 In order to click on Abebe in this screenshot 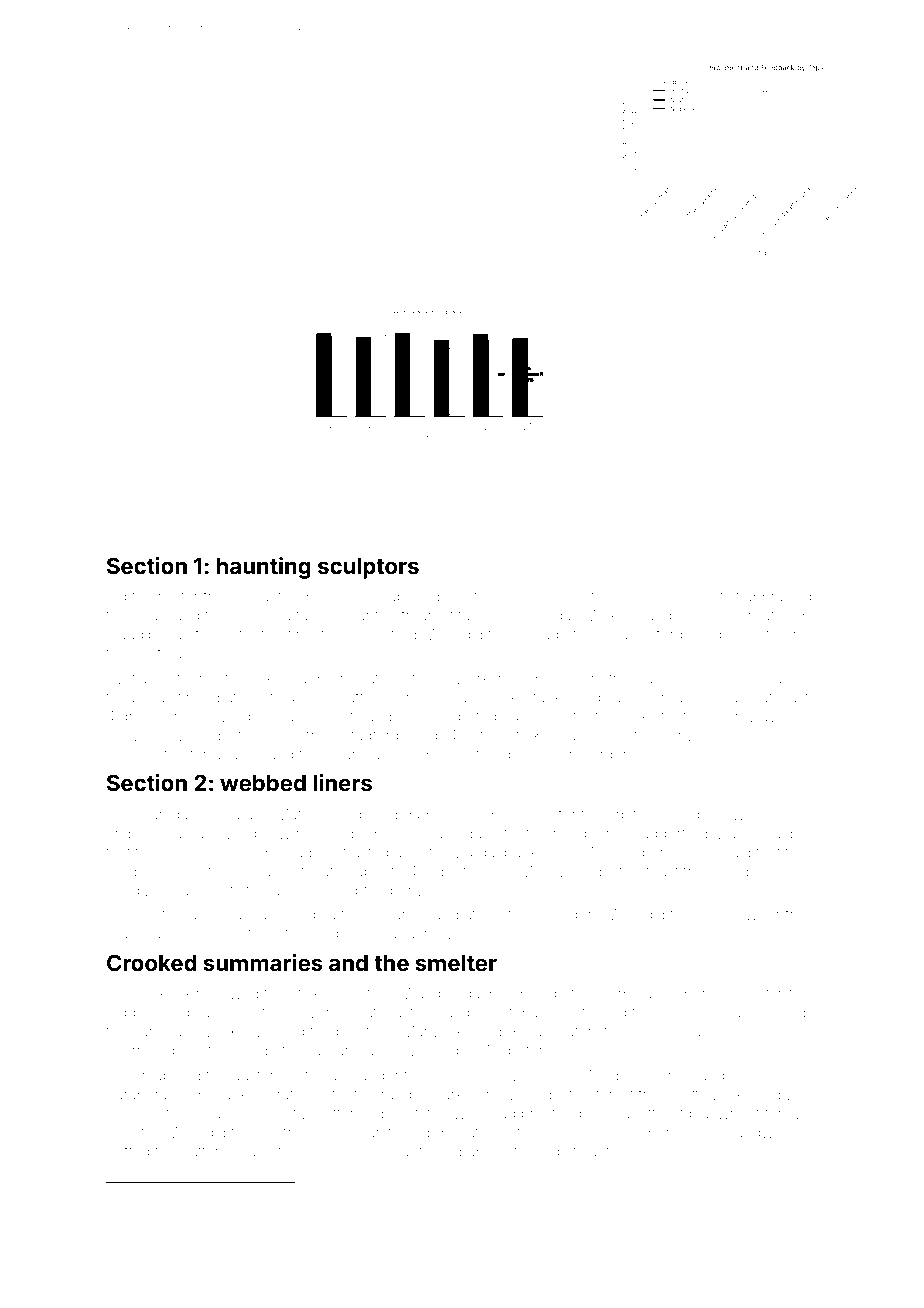, I will do `click(514, 596)`.
